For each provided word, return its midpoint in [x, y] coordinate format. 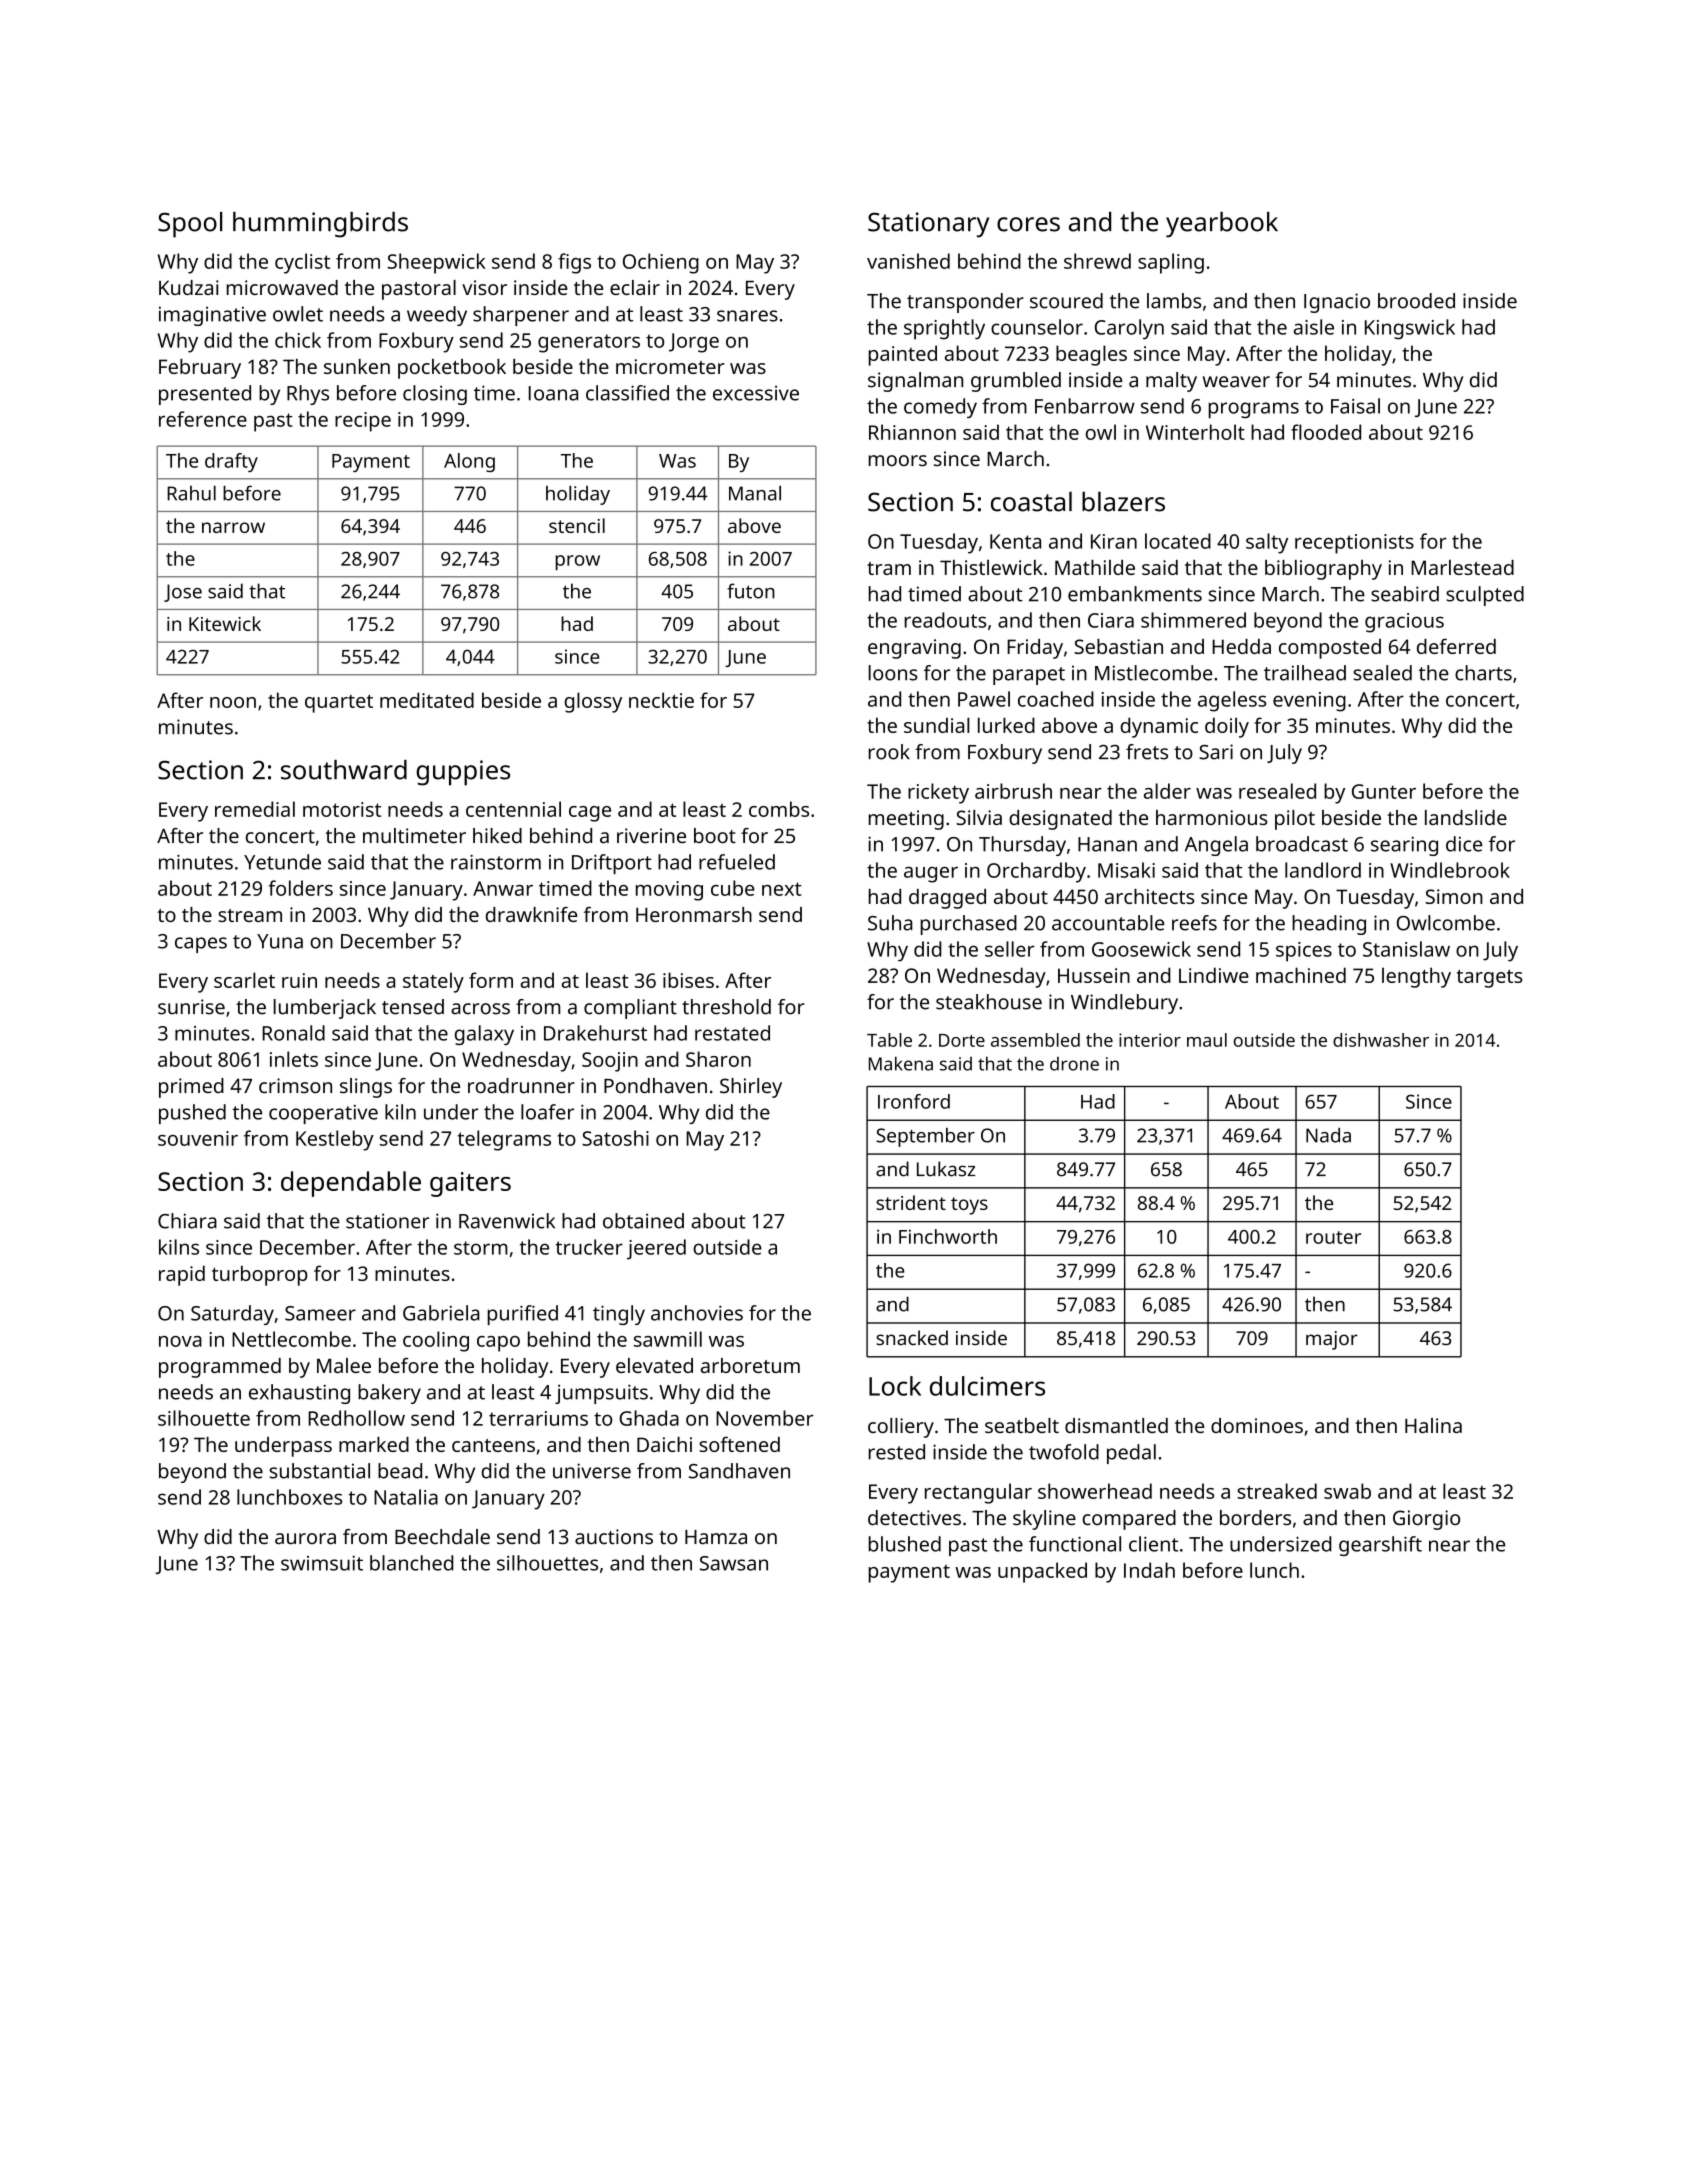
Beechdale [442, 1537]
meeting [906, 820]
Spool [190, 225]
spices [1304, 952]
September [925, 1137]
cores [1028, 224]
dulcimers [987, 1386]
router [1333, 1237]
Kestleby [335, 1140]
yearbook [1222, 225]
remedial [255, 809]
